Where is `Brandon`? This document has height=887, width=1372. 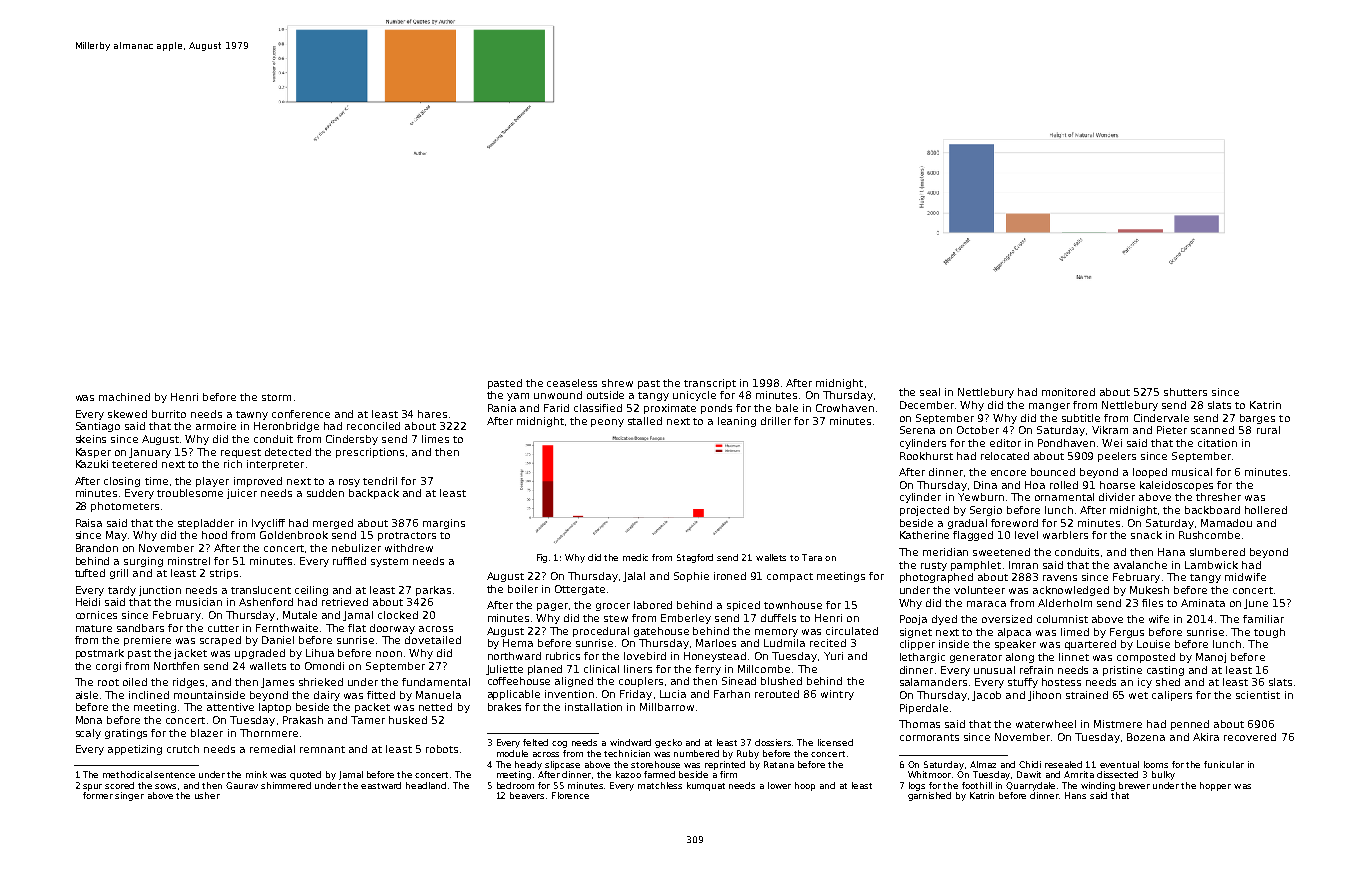
Brandon is located at coordinates (97, 548).
